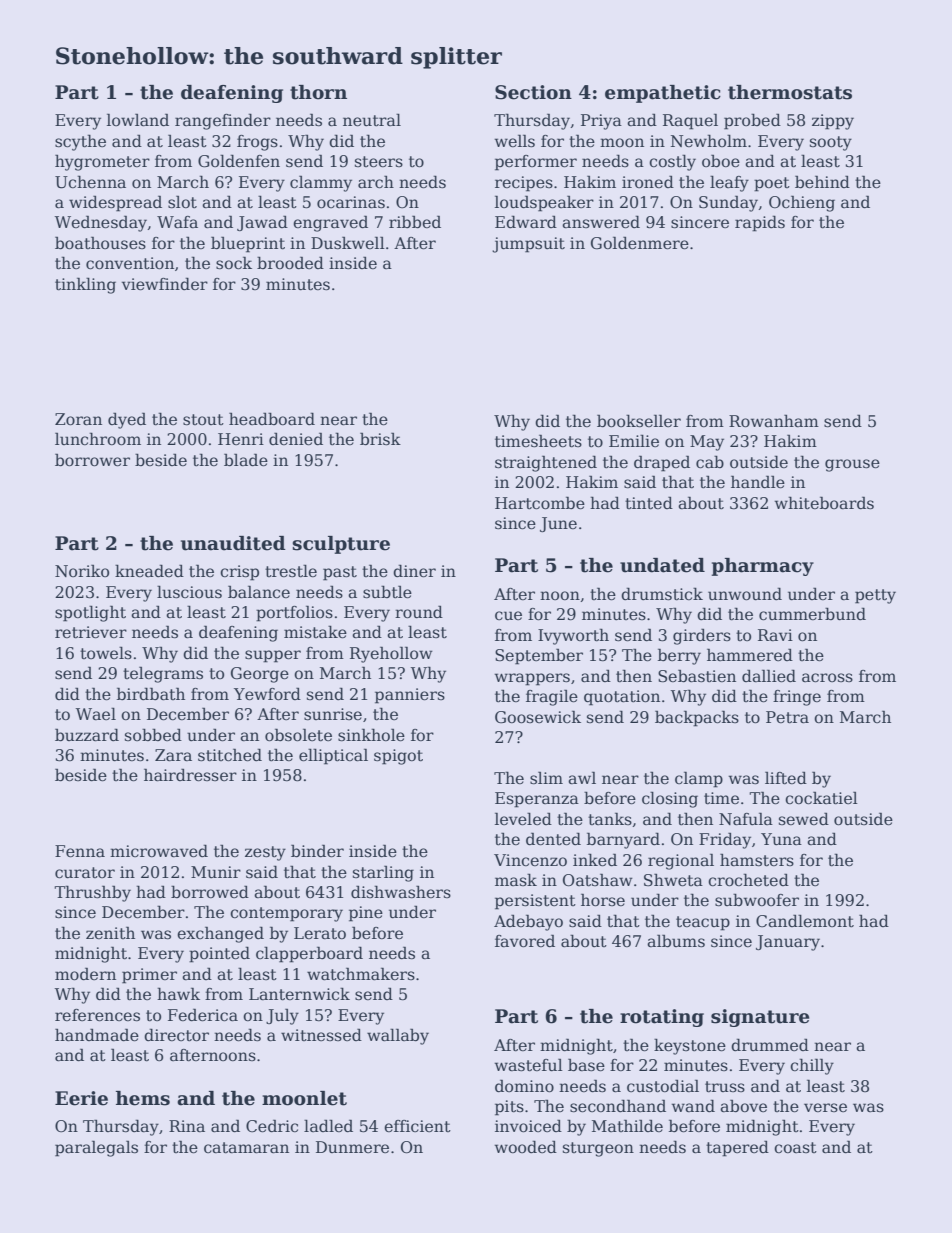 This screenshot has height=1233, width=952. I want to click on straightened, so click(546, 463).
